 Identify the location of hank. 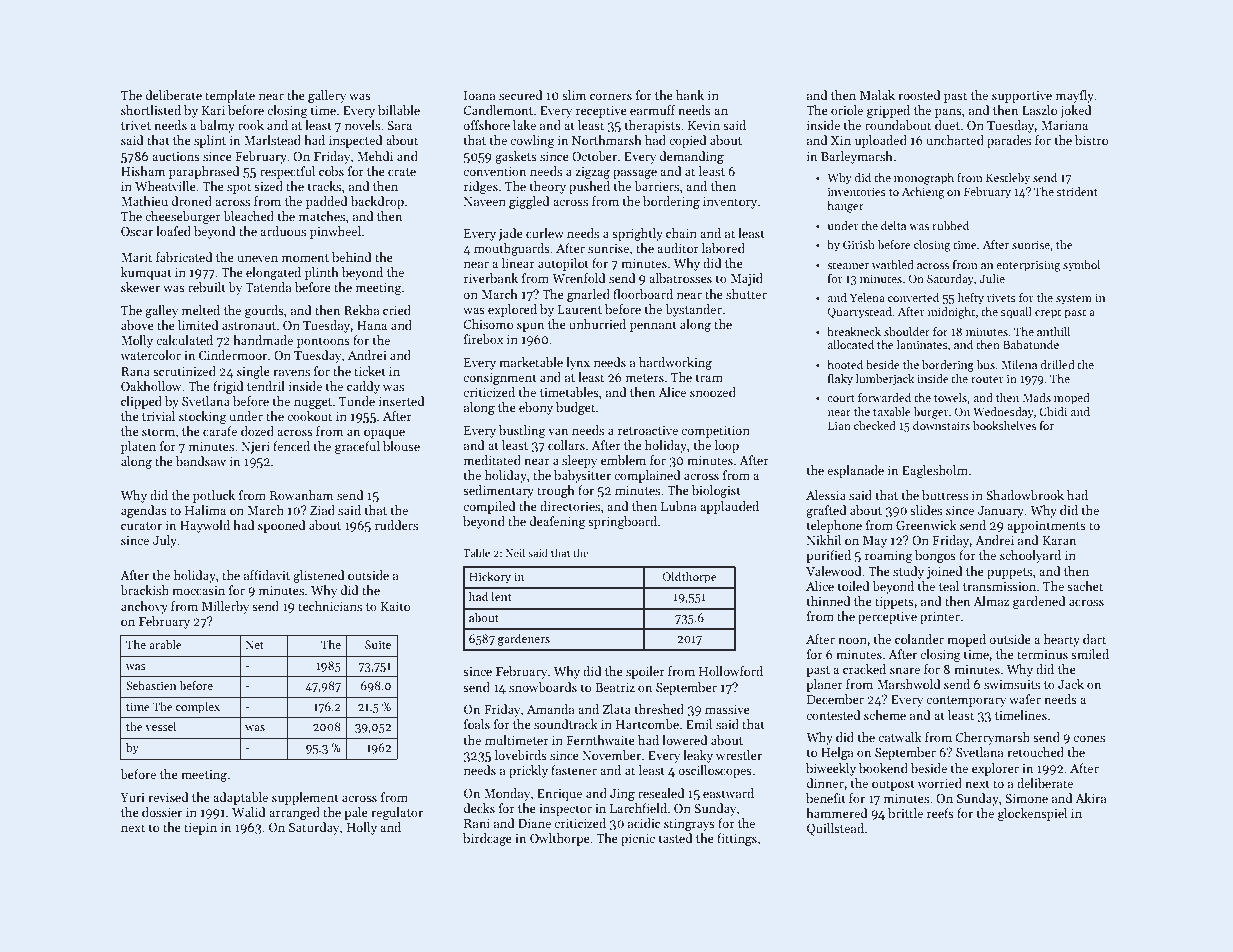
(690, 95).
